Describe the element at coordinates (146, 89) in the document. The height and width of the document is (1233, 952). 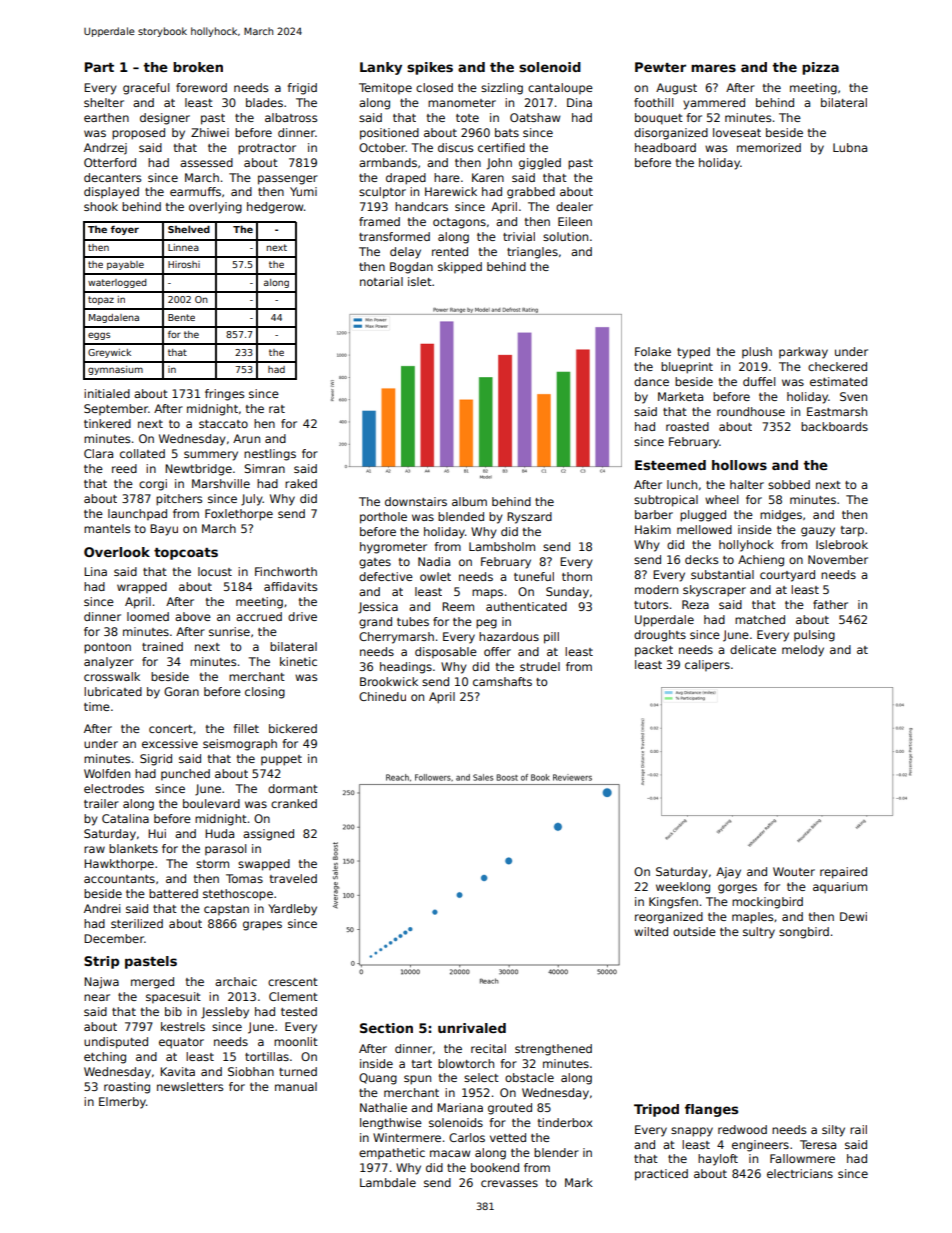
I see `graceful` at that location.
